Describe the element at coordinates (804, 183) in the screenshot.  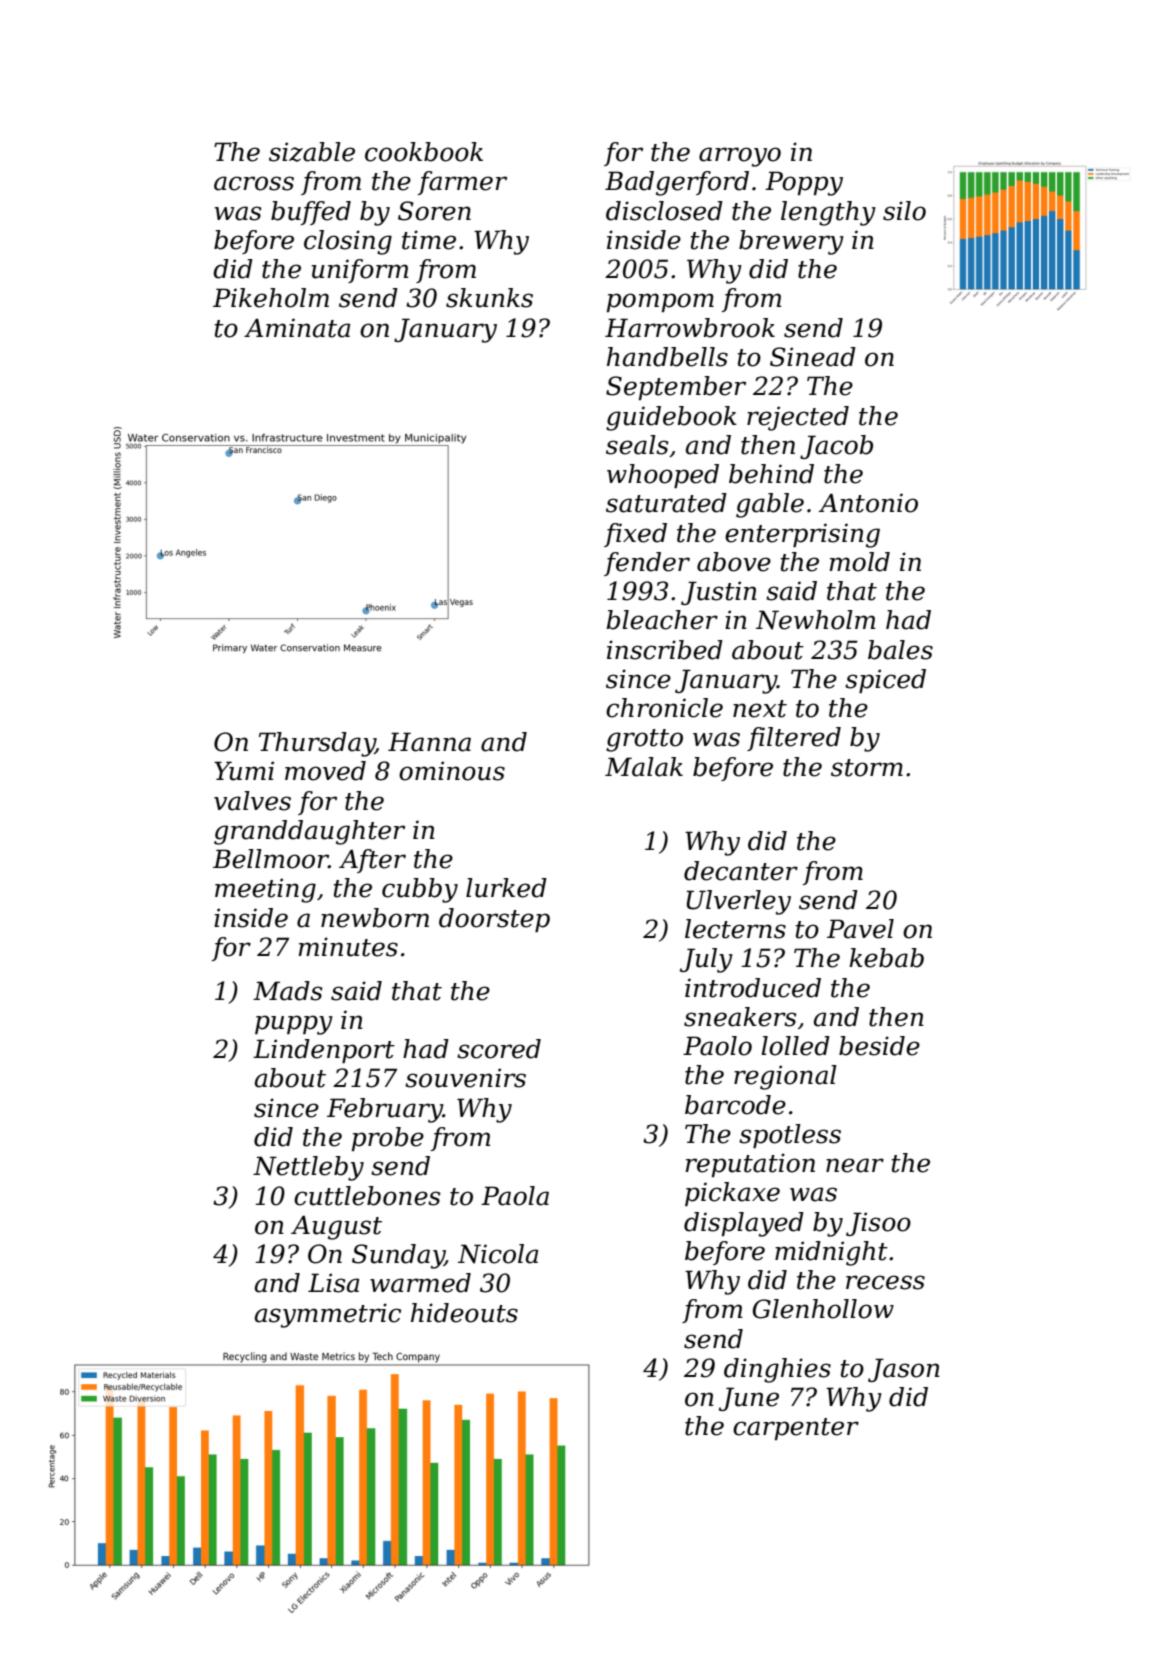
I see `Poppy` at that location.
